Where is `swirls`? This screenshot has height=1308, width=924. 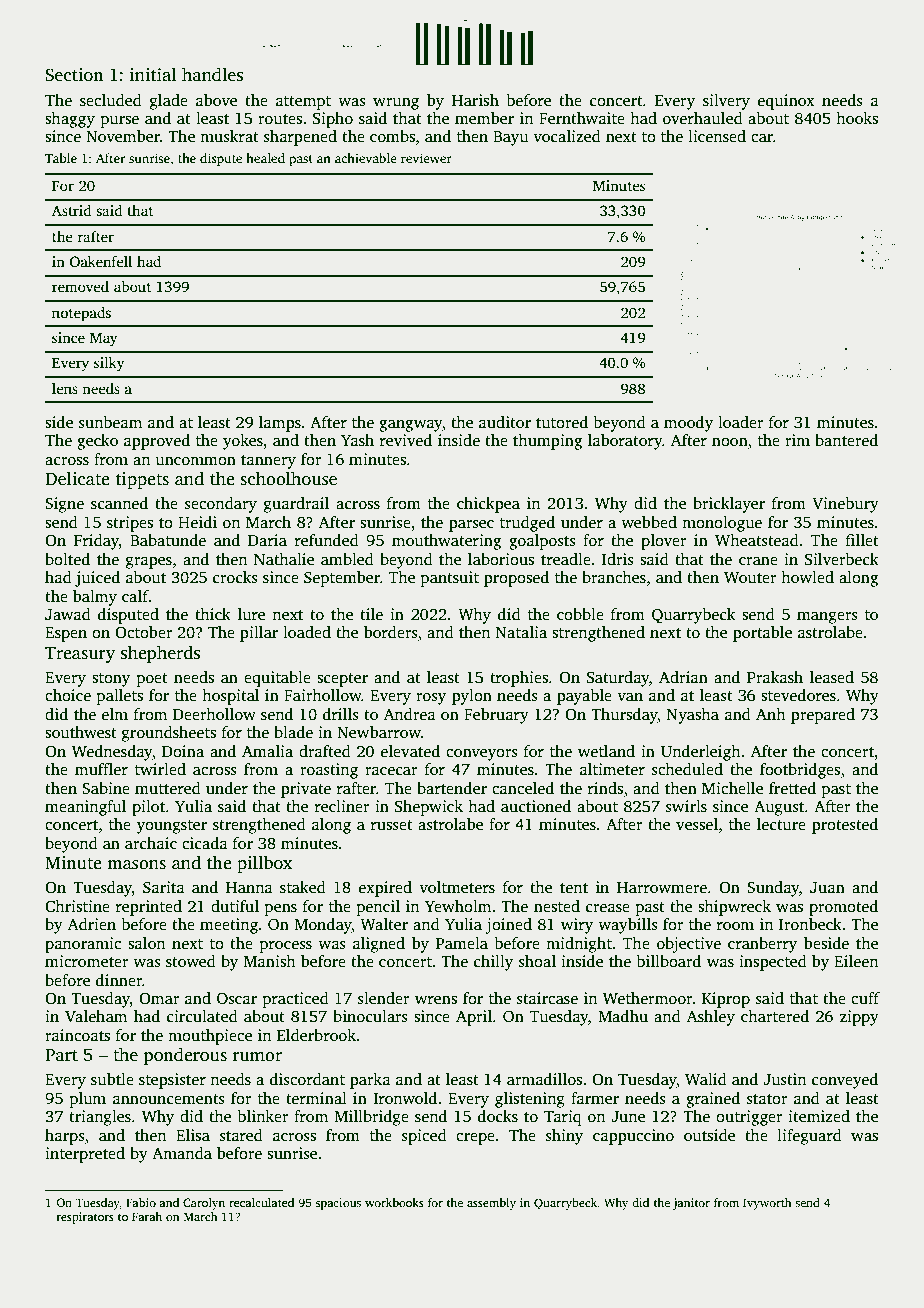 swirls is located at coordinates (686, 806).
